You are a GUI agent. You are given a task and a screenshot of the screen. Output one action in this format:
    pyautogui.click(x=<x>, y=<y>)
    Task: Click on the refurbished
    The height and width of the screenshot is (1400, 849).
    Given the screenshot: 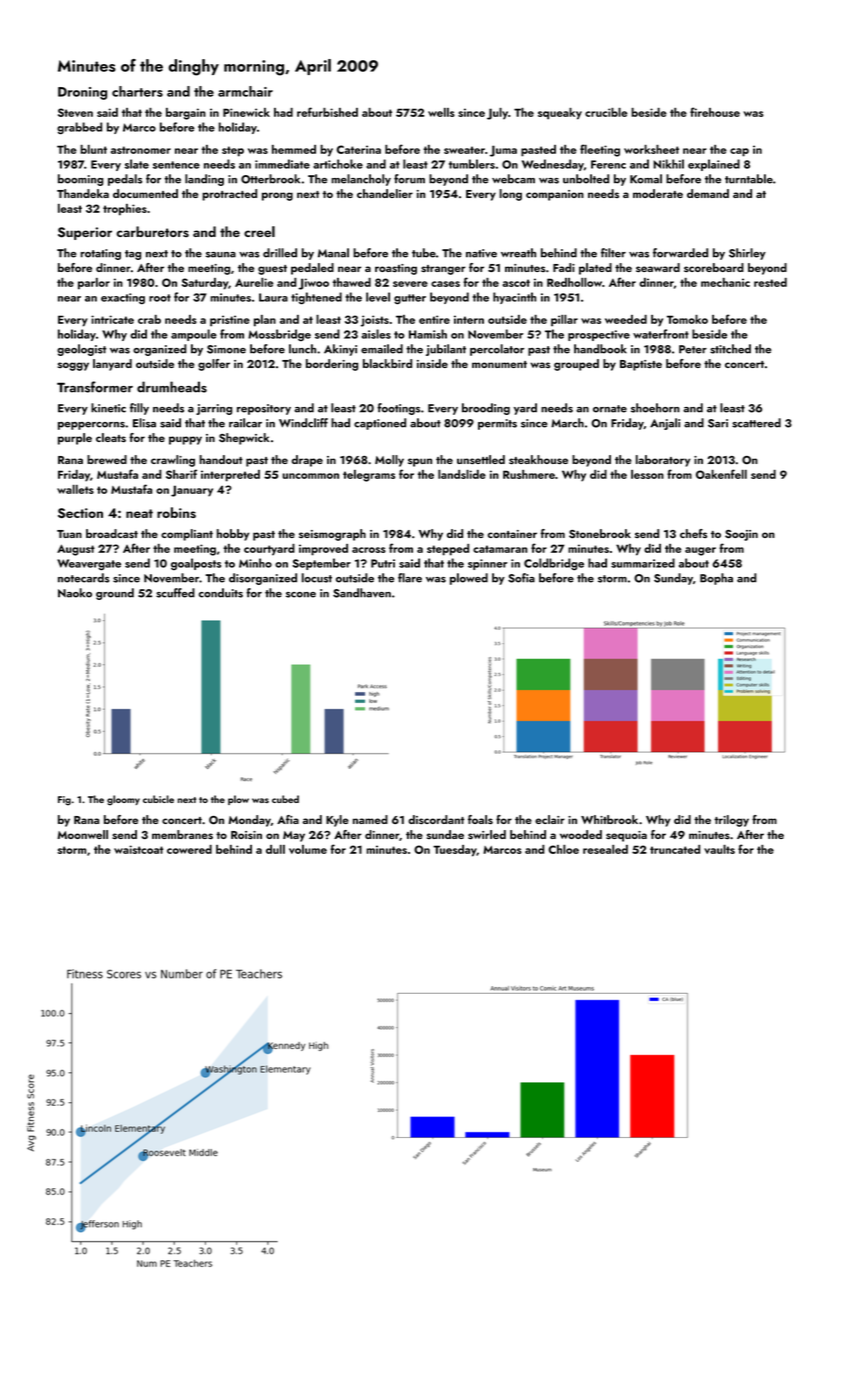 What is the action you would take?
    pyautogui.click(x=327, y=112)
